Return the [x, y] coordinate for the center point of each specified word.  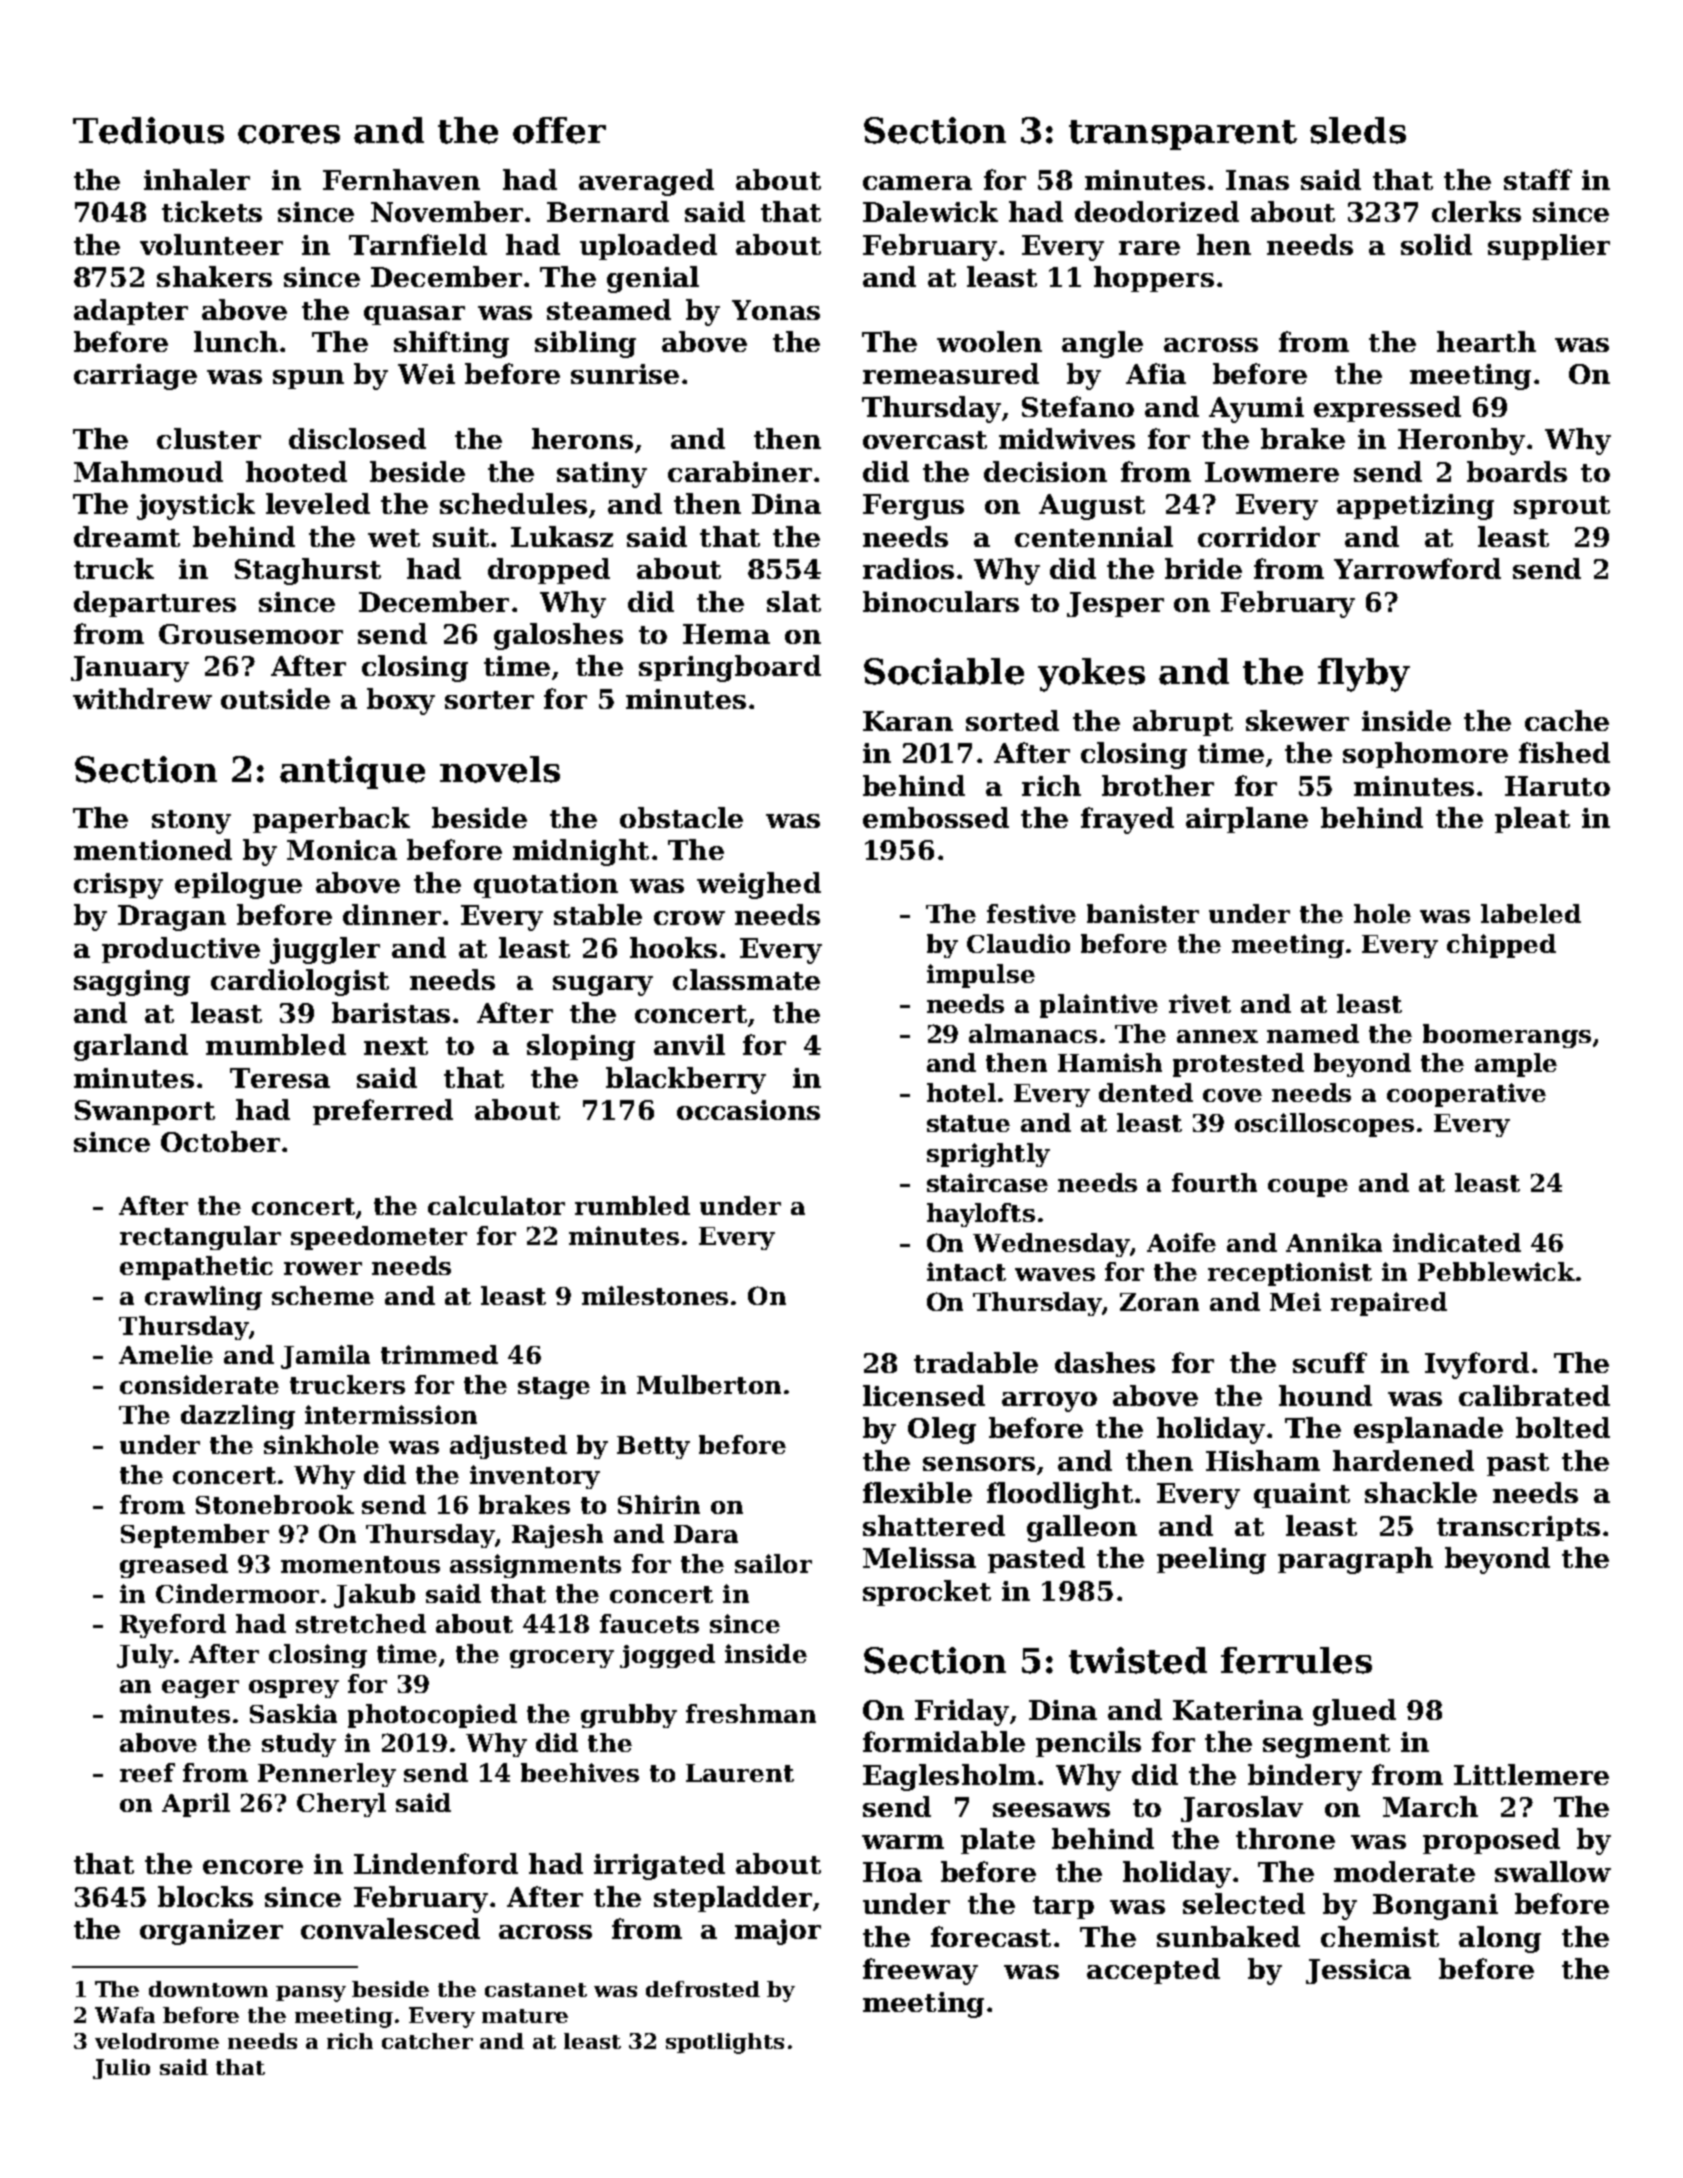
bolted [1563, 1427]
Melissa [919, 1557]
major [778, 1932]
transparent [1183, 135]
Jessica [1358, 1971]
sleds [1358, 130]
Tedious [148, 130]
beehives [580, 1772]
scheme [323, 1295]
